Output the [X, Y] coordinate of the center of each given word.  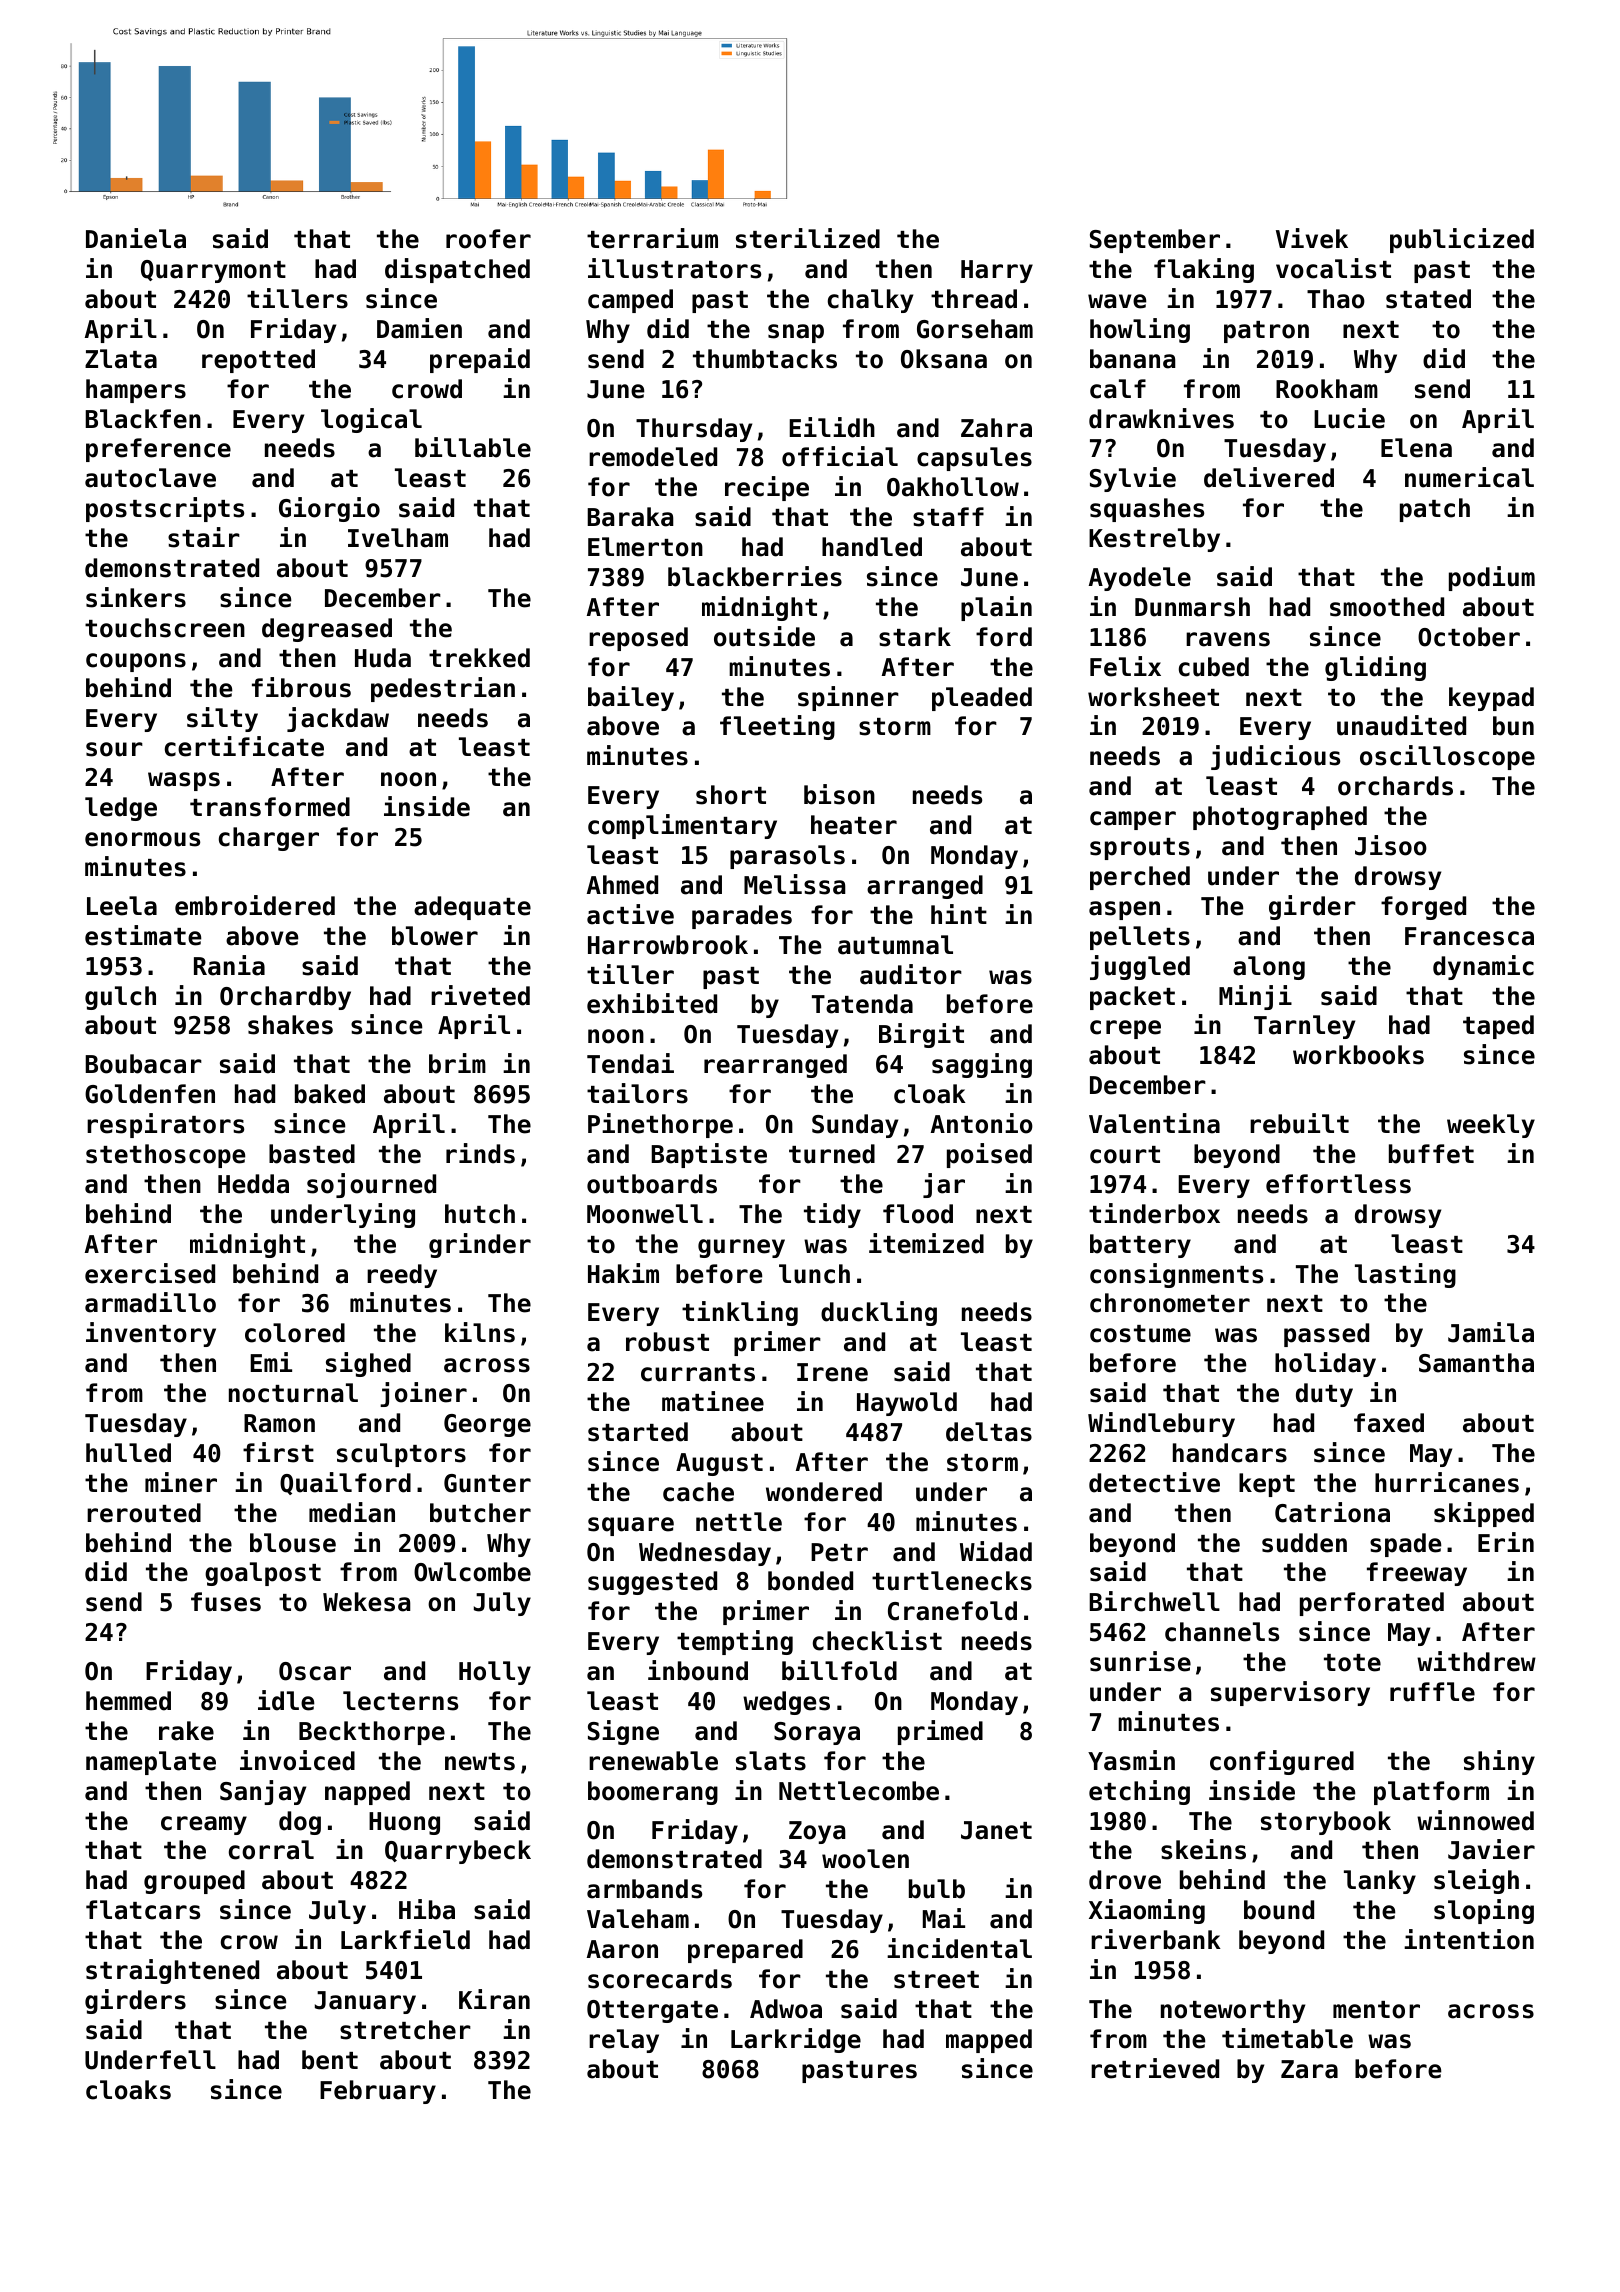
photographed [1280, 818]
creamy [204, 1825]
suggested [652, 1583]
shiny [1499, 1762]
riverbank [1156, 1939]
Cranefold [952, 1611]
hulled [128, 1453]
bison [839, 794]
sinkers [136, 597]
